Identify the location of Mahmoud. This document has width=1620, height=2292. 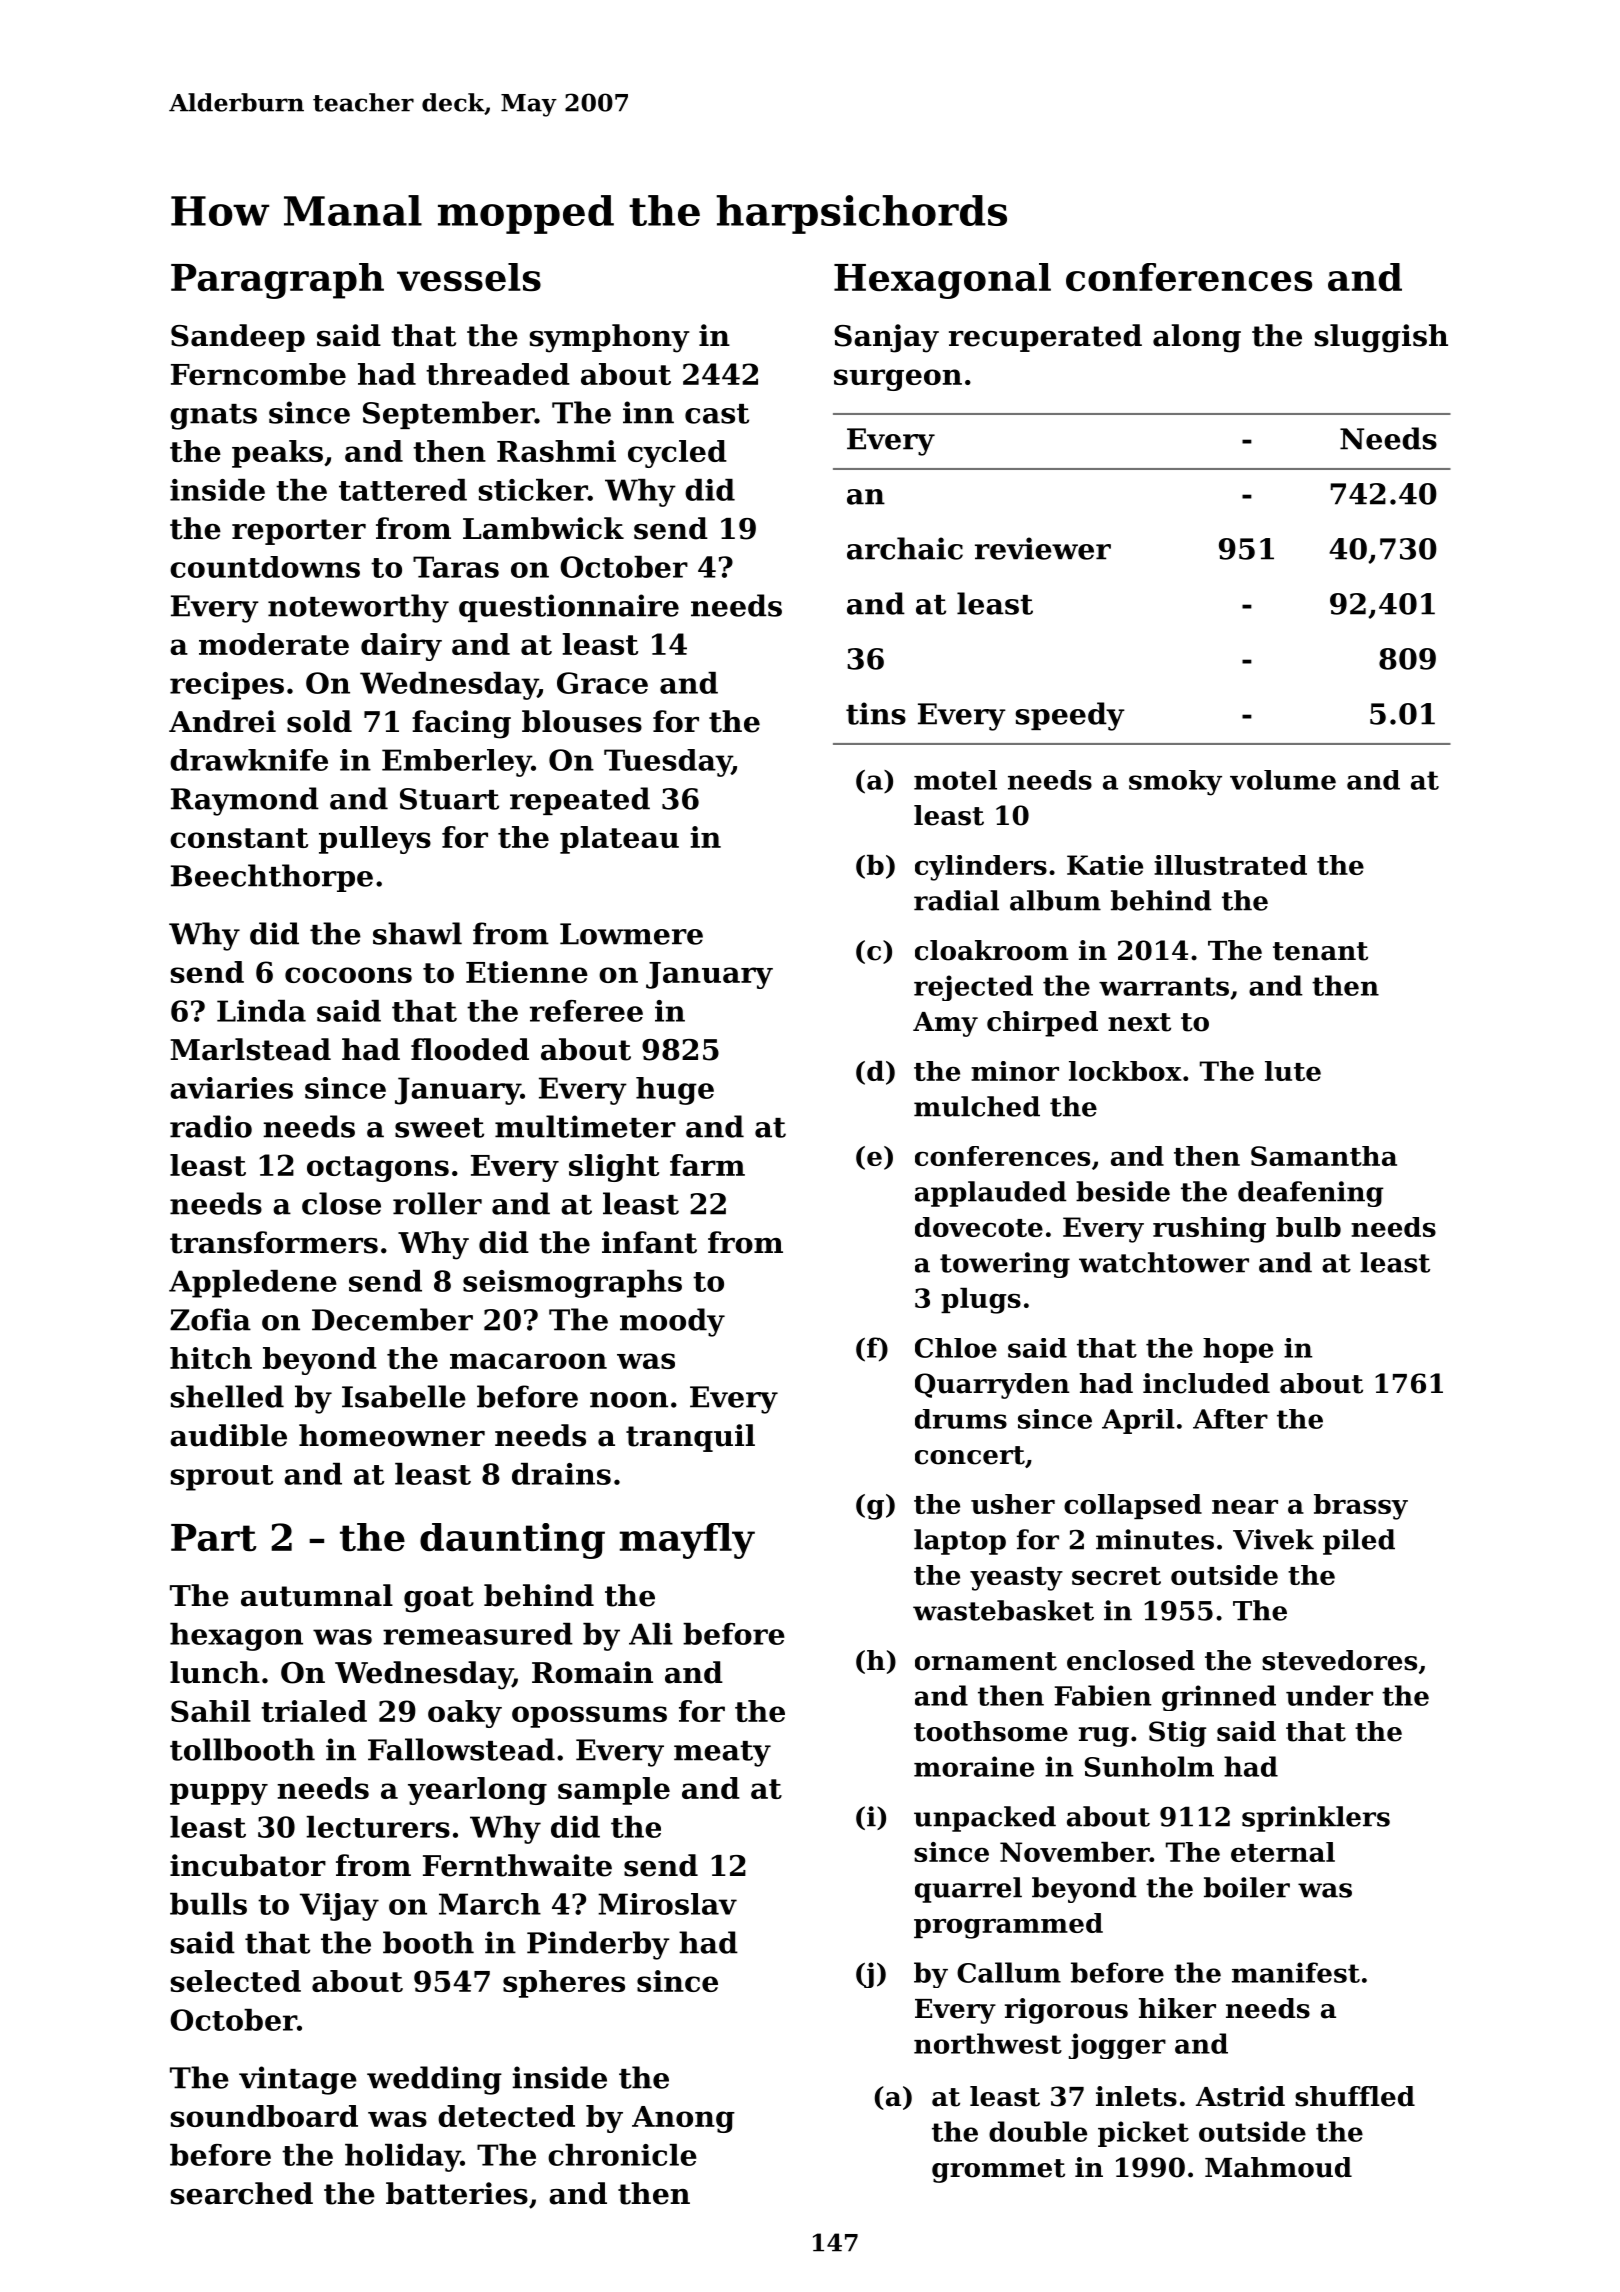
(1278, 2167).
